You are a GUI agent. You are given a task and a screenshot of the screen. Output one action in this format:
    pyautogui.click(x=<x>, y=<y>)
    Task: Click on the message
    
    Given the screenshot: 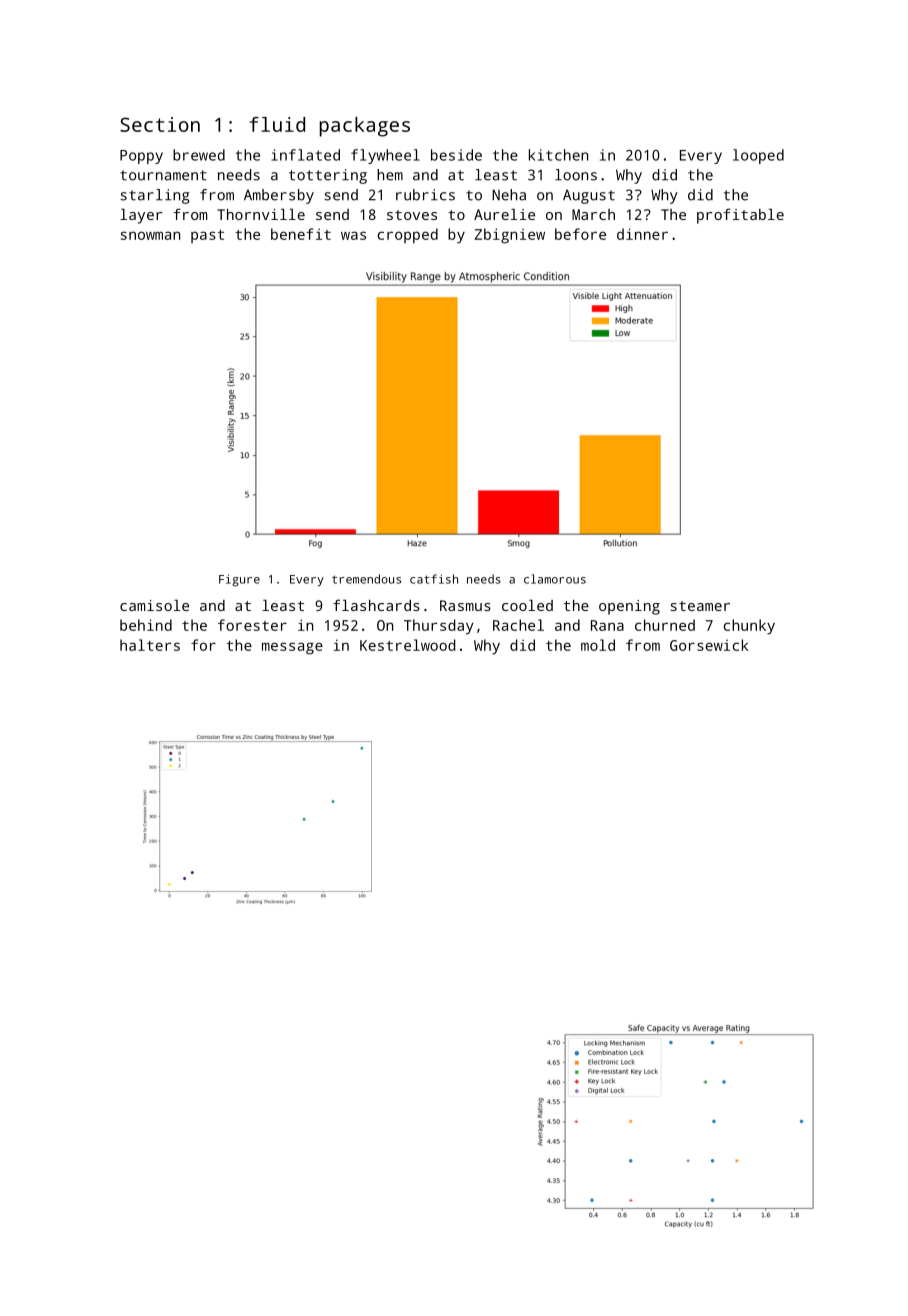 What is the action you would take?
    pyautogui.click(x=292, y=648)
